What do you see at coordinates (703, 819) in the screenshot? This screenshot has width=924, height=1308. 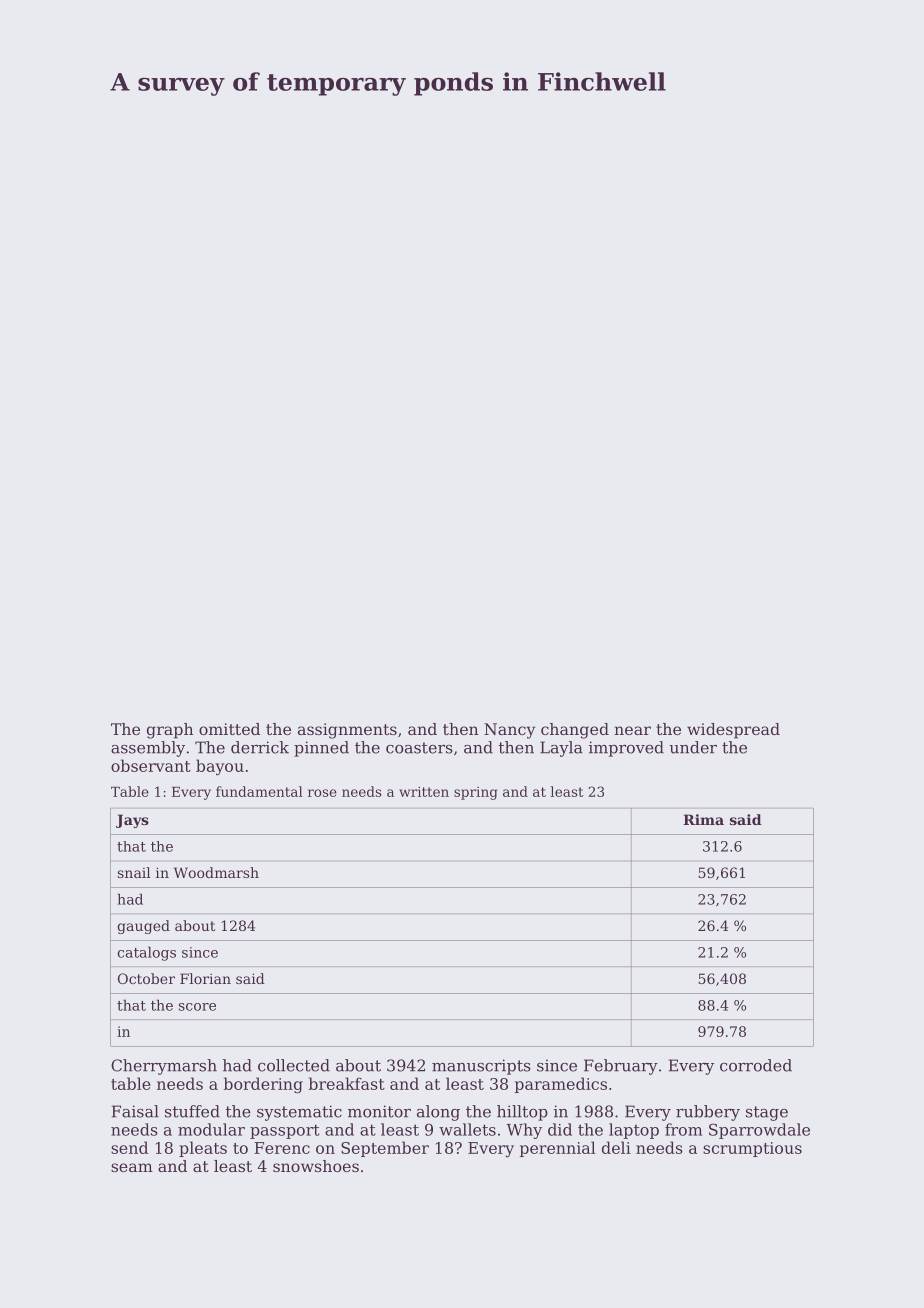 I see `Rima` at bounding box center [703, 819].
